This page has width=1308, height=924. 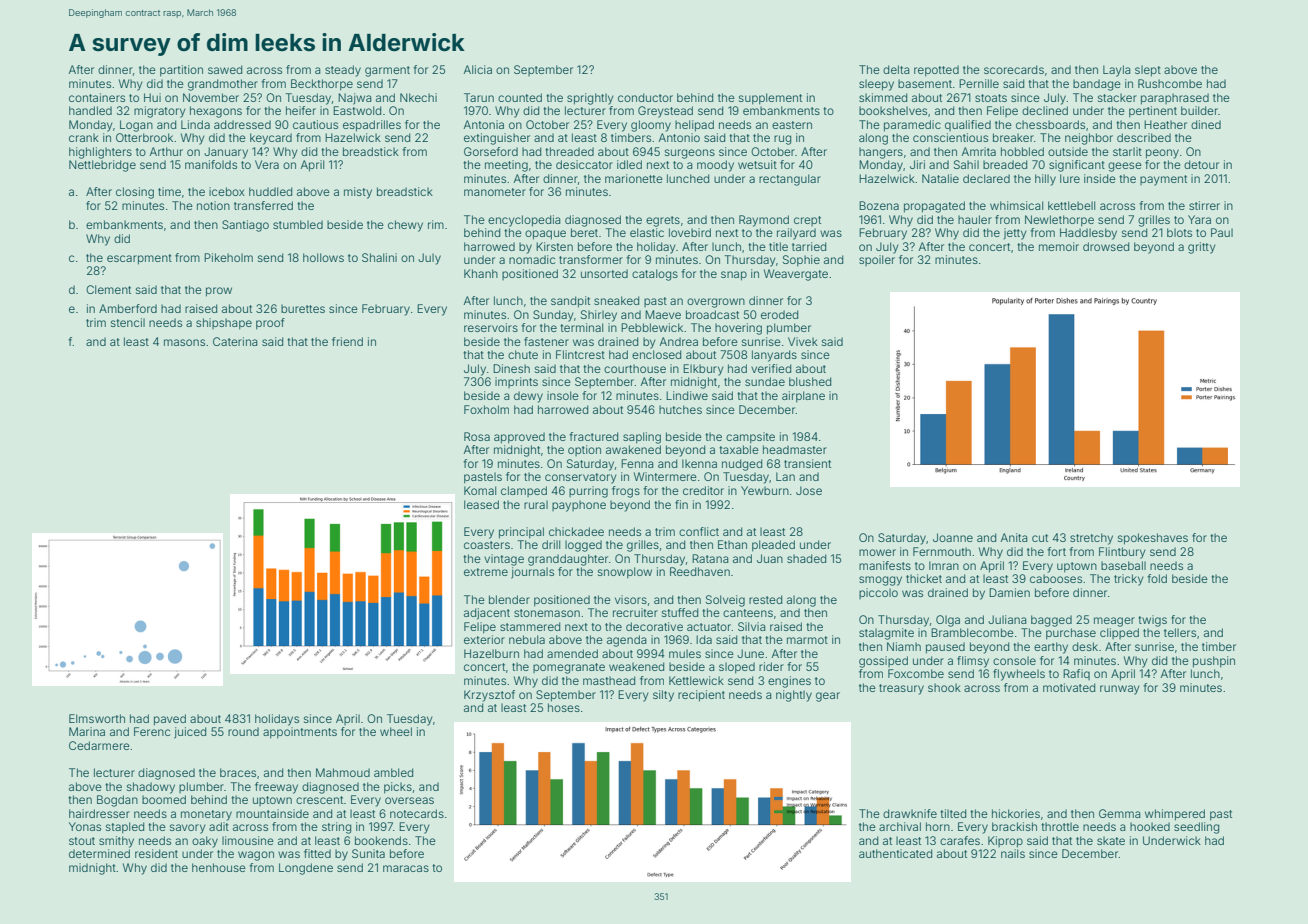 What do you see at coordinates (368, 853) in the page?
I see `Sunita` at bounding box center [368, 853].
